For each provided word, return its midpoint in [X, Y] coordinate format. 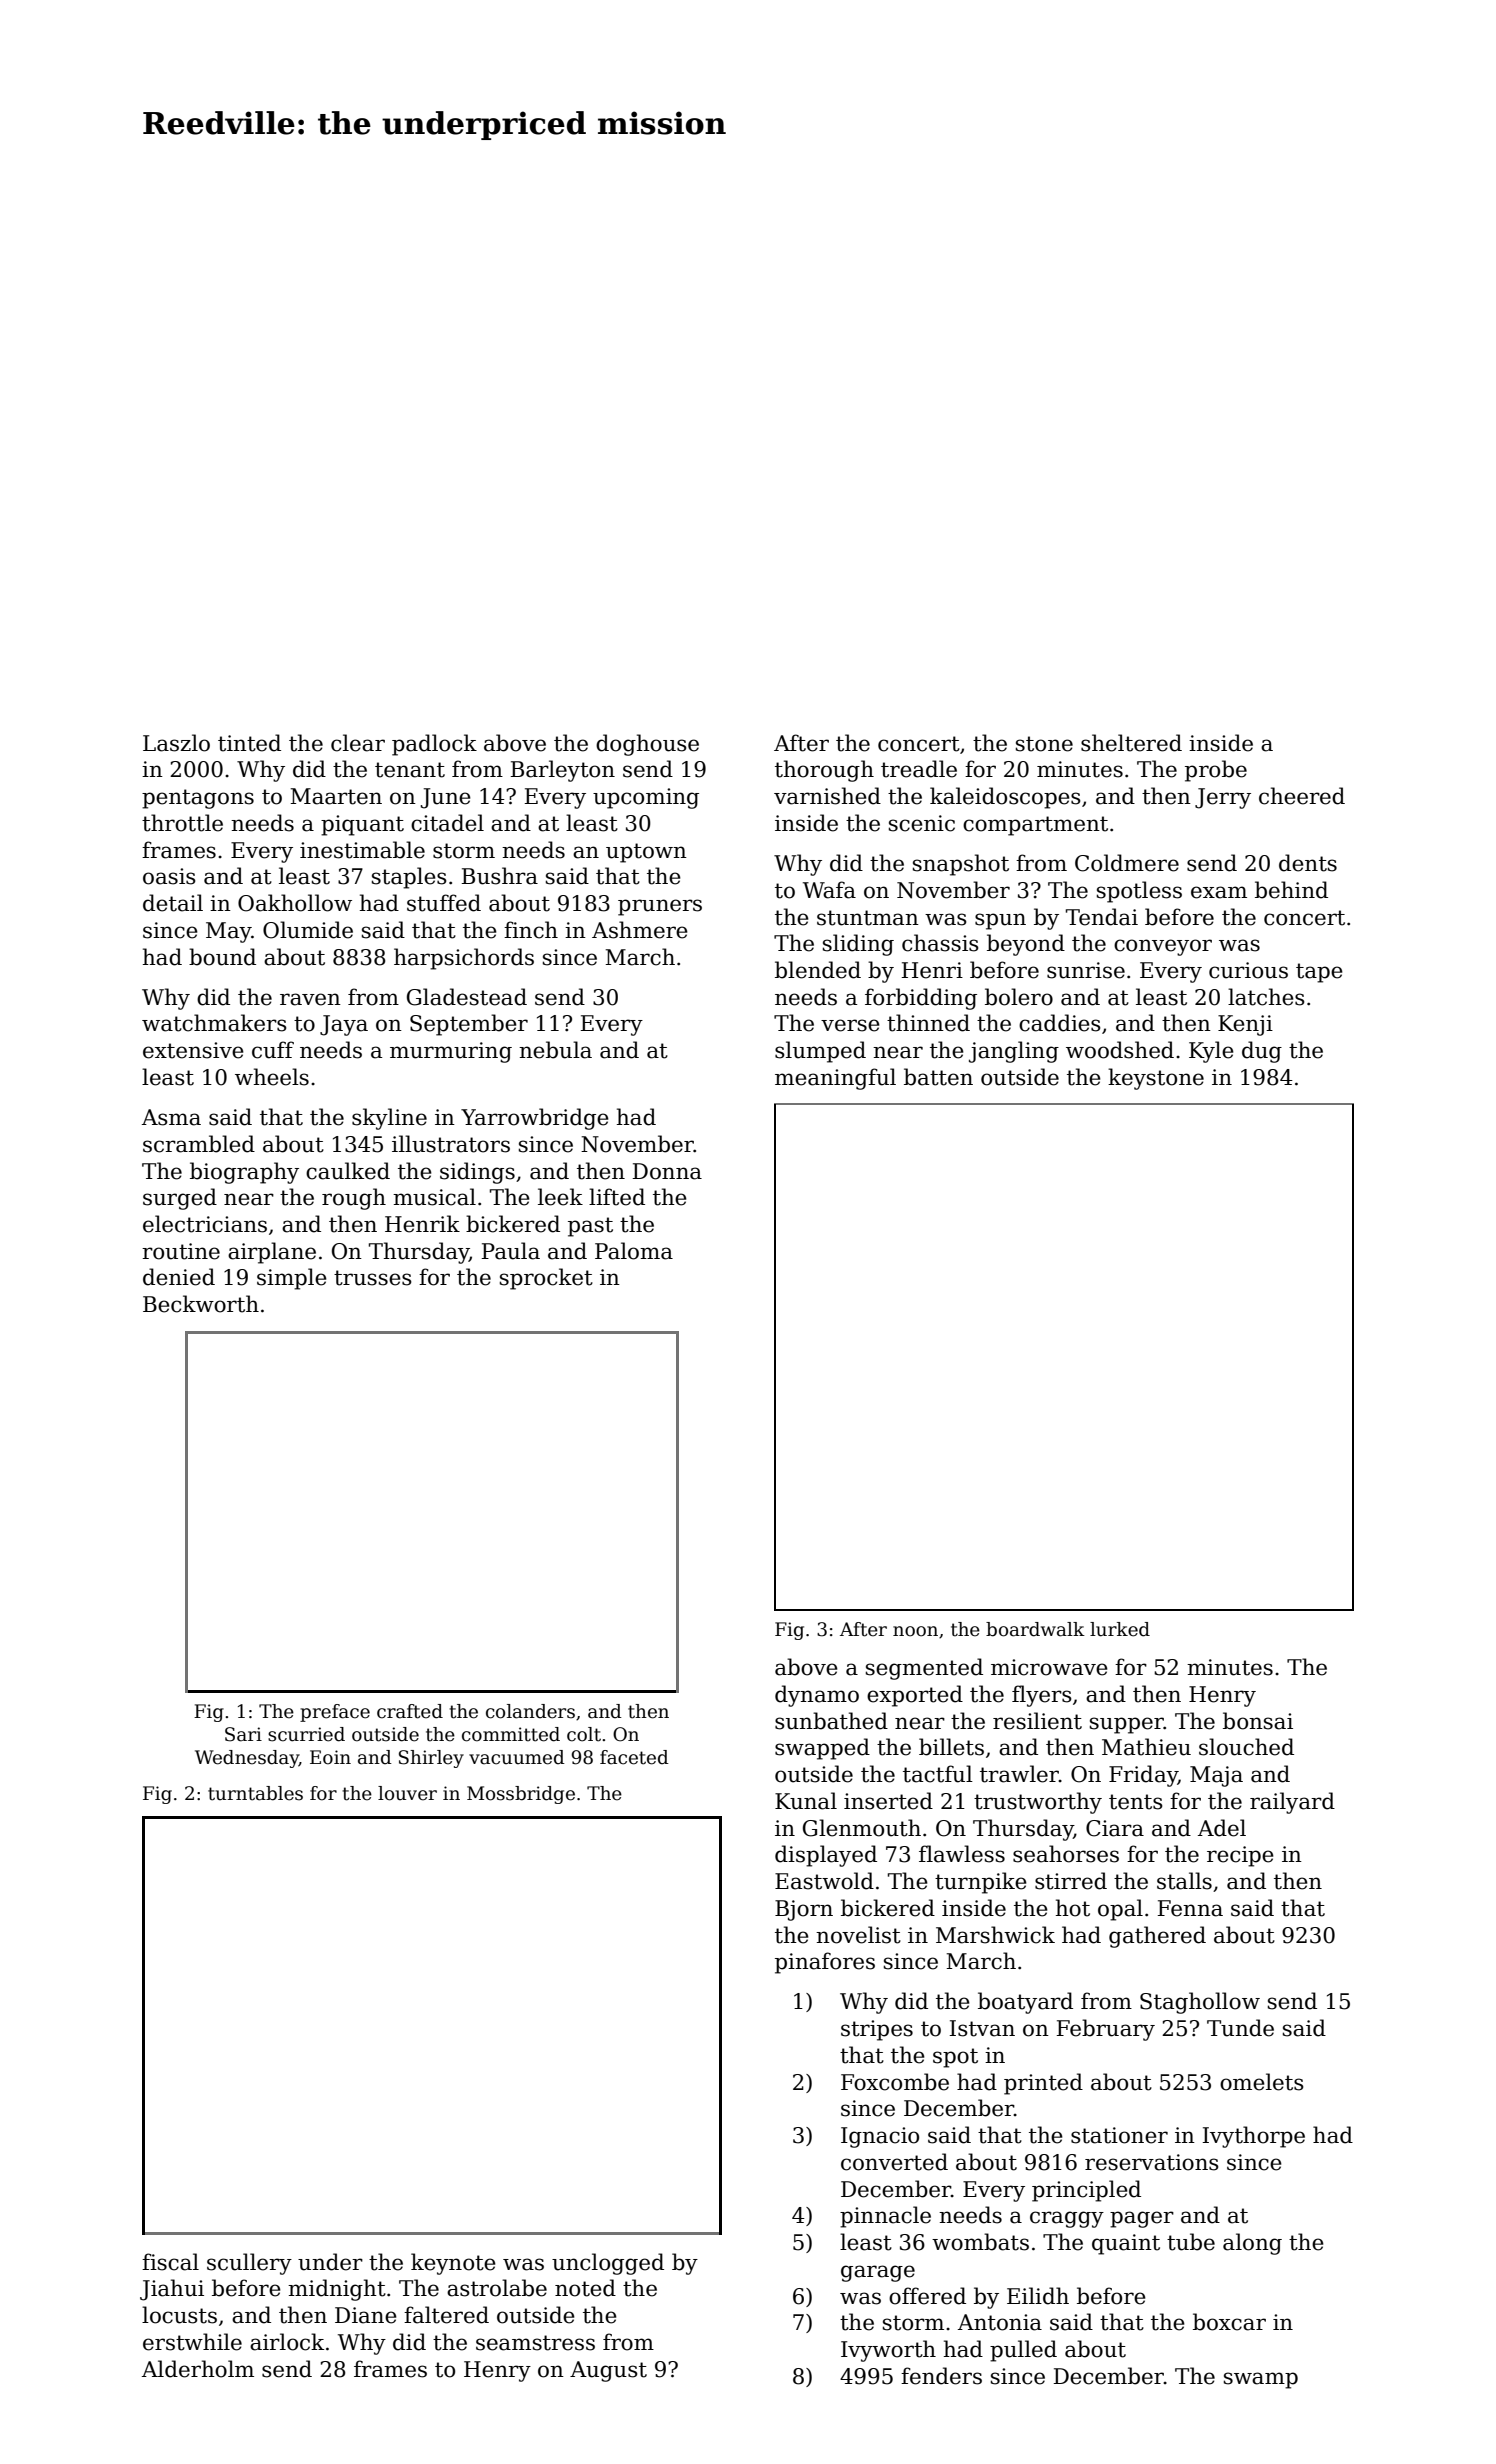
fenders [941, 2376]
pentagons [198, 799]
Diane [366, 2315]
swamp [1261, 2380]
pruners [660, 907]
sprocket [546, 1279]
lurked [1120, 1629]
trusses [373, 1278]
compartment [1035, 826]
